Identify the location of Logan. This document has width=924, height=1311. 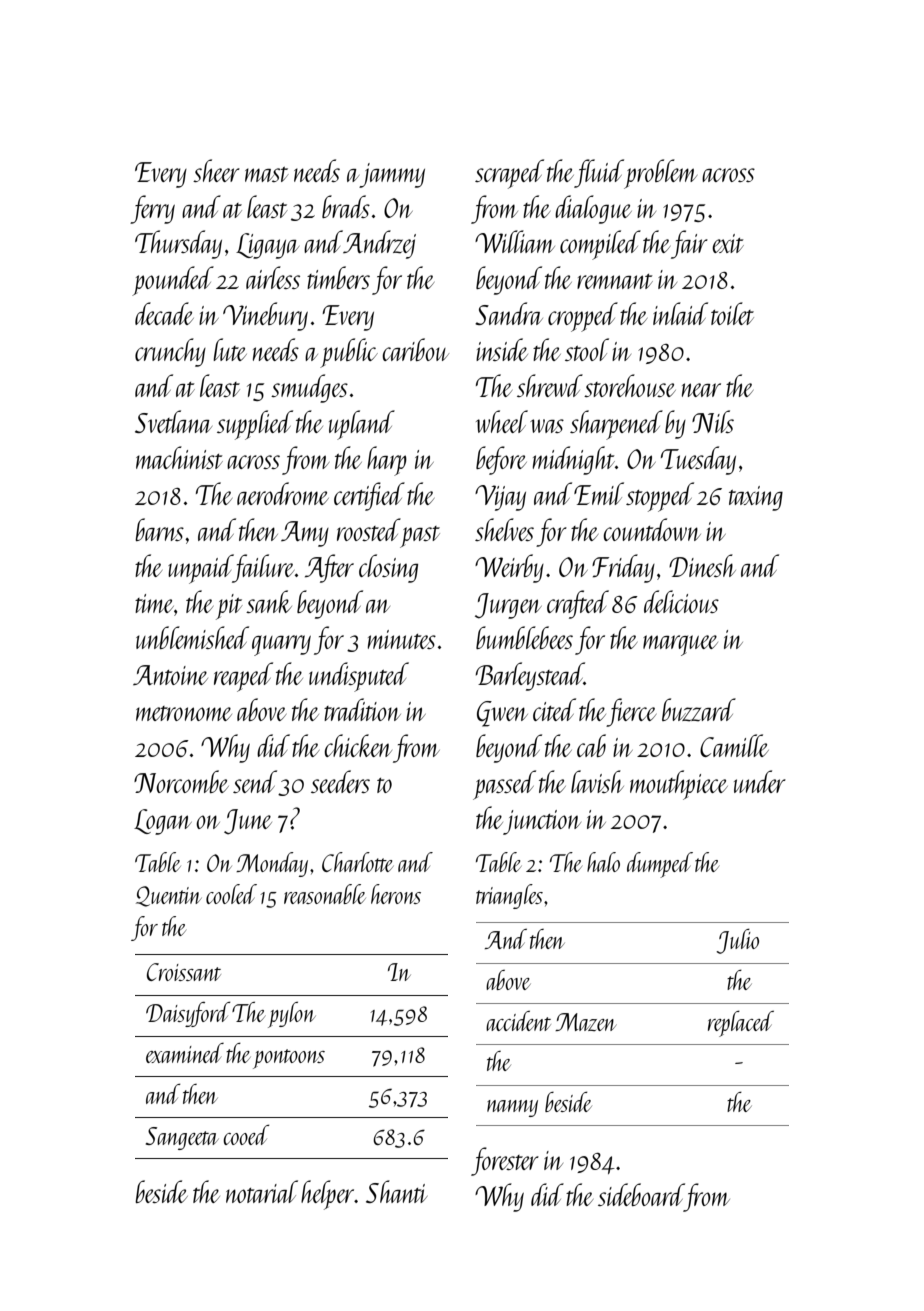
(163, 822).
